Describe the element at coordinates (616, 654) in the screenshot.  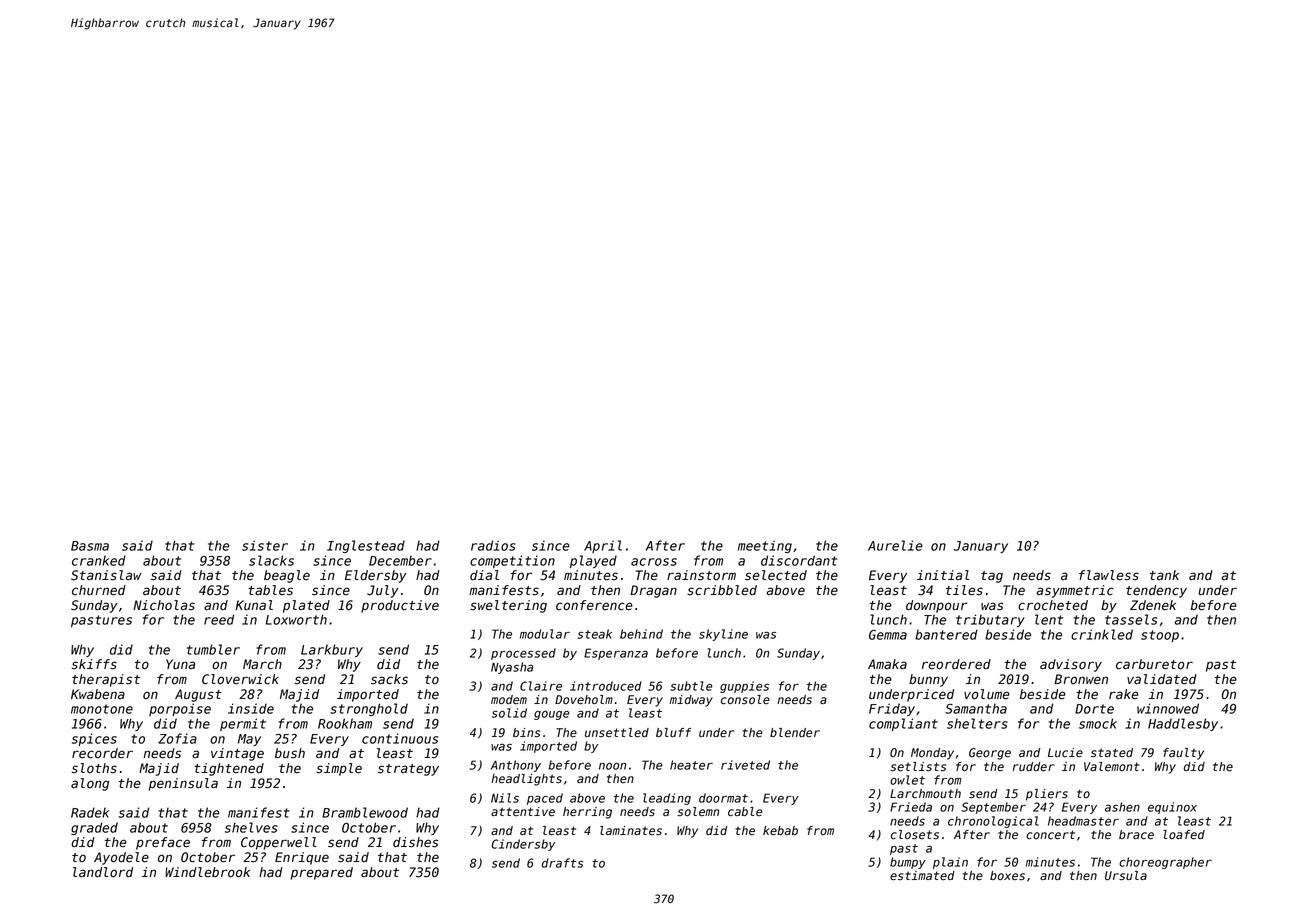
I see `Esperanza` at that location.
